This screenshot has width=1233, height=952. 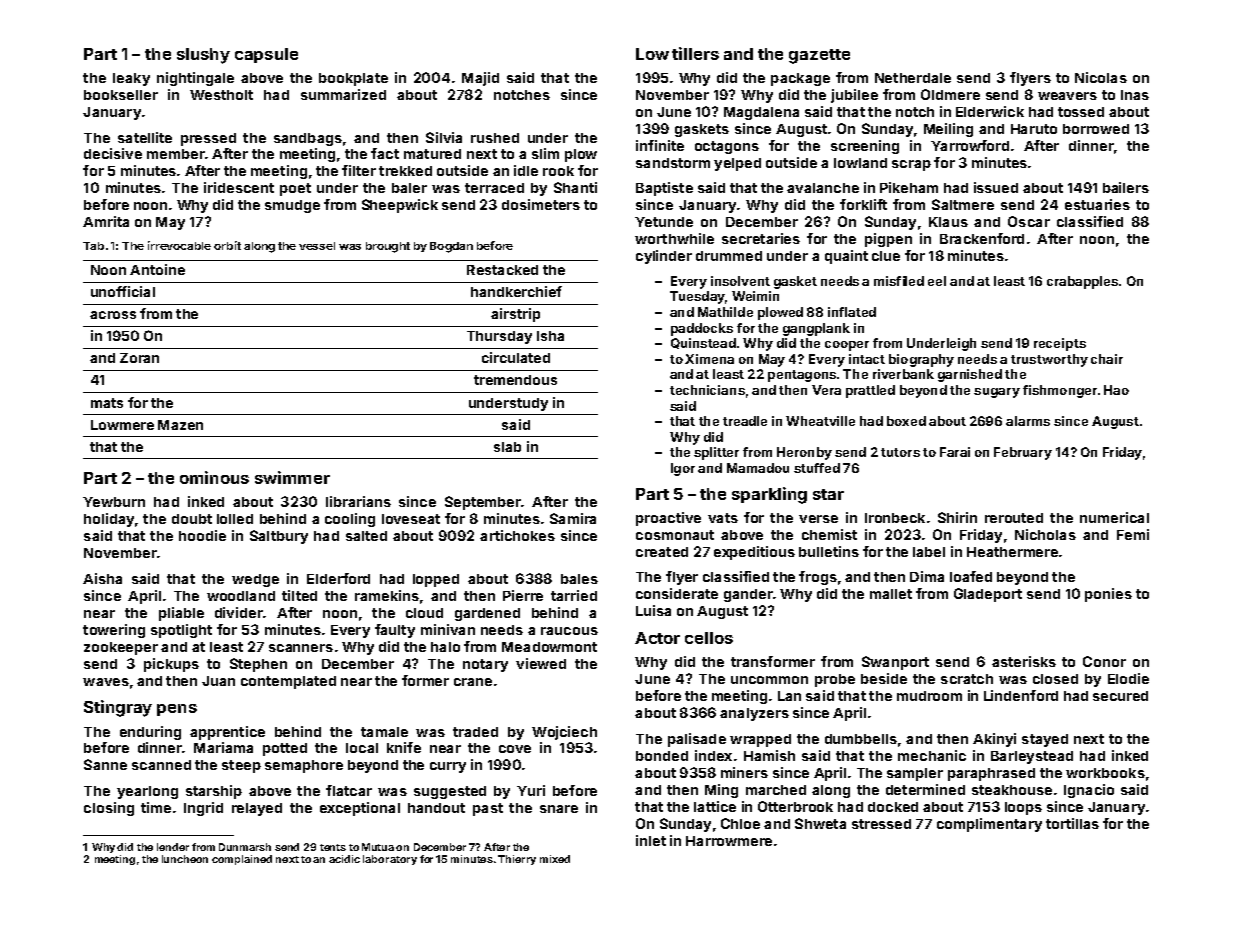 What do you see at coordinates (93, 246) in the screenshot?
I see `Tab` at bounding box center [93, 246].
